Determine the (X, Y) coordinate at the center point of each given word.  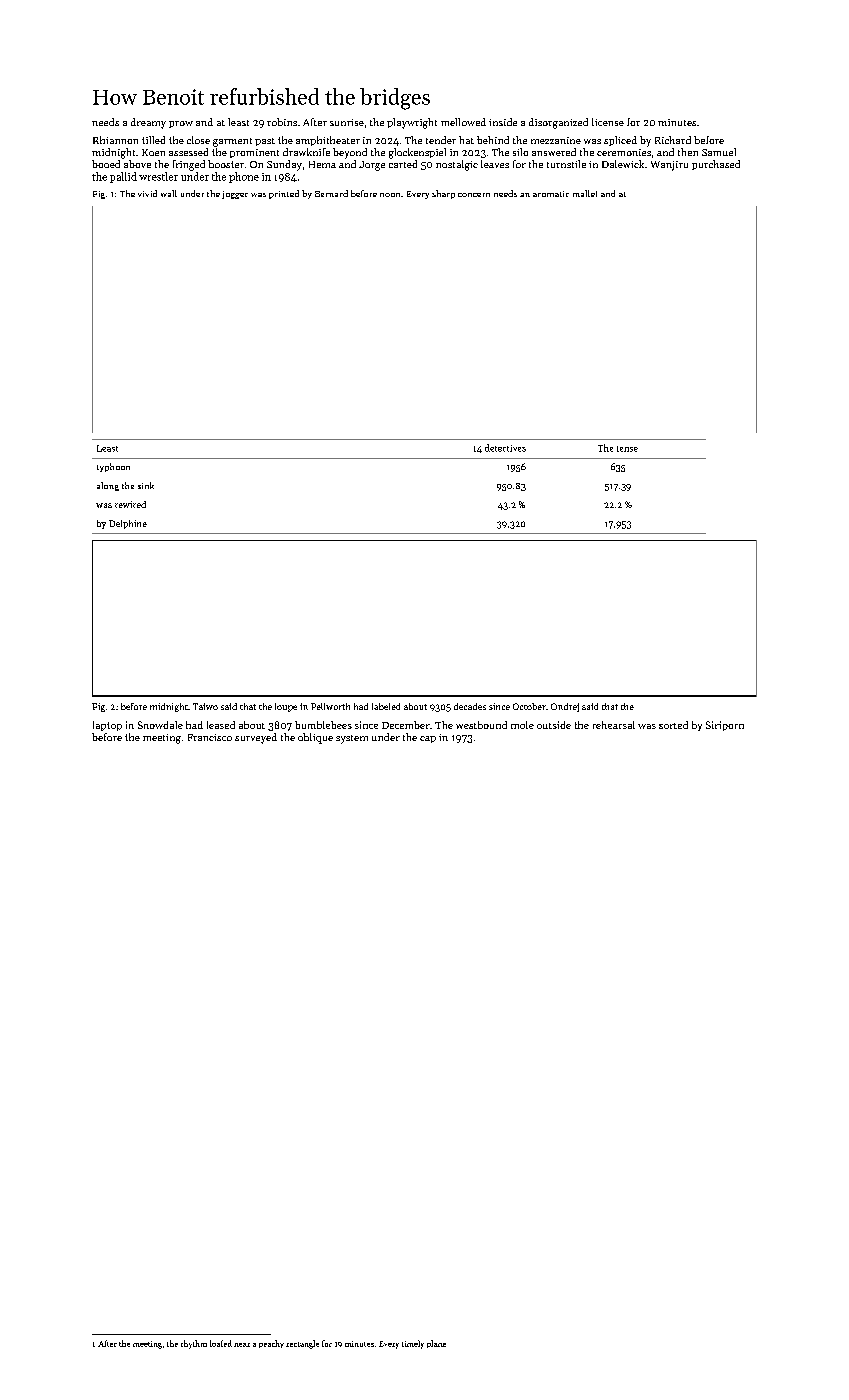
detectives (505, 448)
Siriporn (725, 726)
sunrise (347, 122)
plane (436, 1344)
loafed (221, 1343)
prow (181, 124)
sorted (673, 725)
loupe (286, 707)
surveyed (256, 738)
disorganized (558, 123)
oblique (315, 738)
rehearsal (614, 725)
